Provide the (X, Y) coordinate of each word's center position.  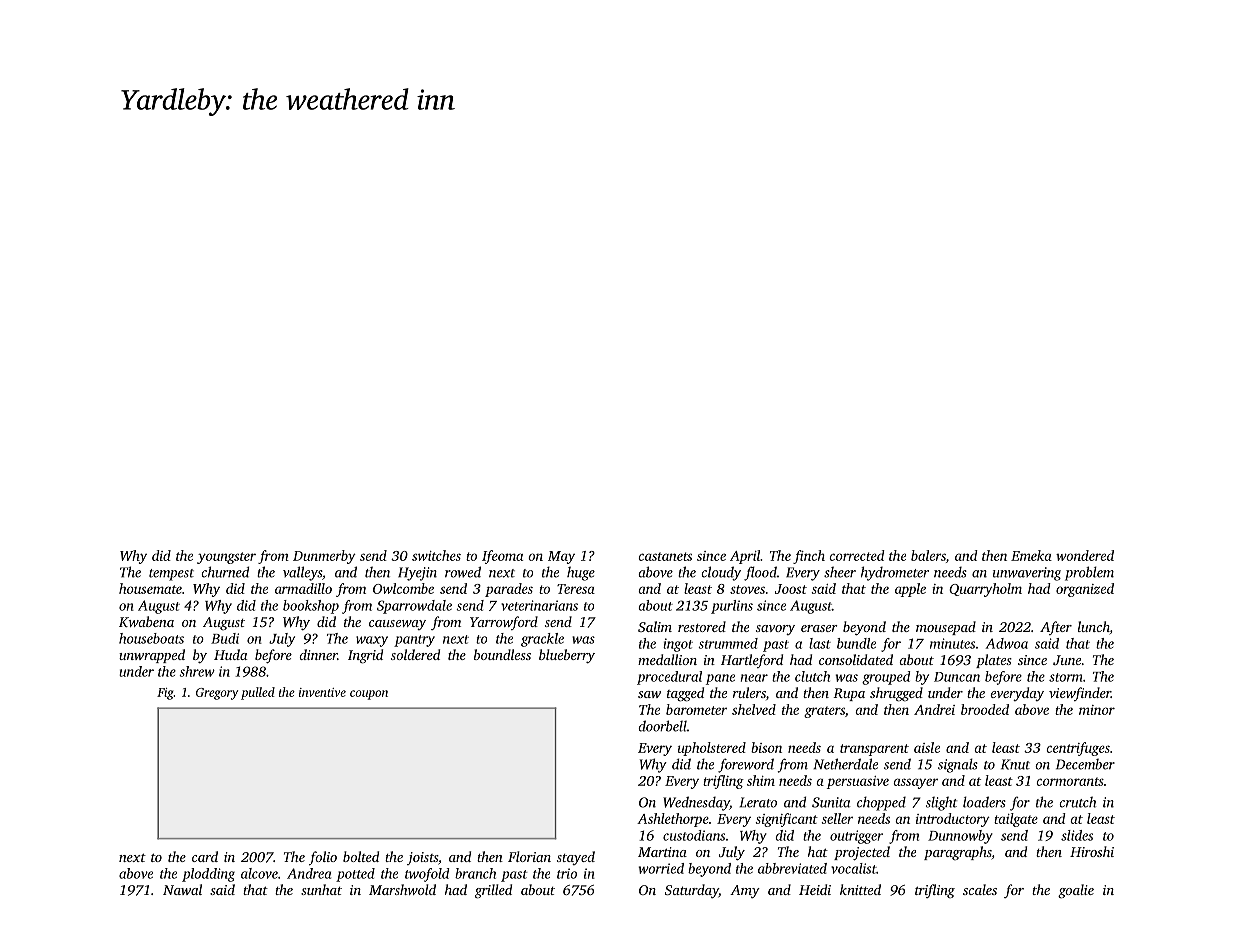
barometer (696, 709)
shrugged (896, 694)
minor (1097, 710)
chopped (881, 803)
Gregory (217, 694)
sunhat (321, 889)
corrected (857, 555)
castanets (665, 556)
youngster (226, 558)
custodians (694, 835)
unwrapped (152, 656)
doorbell (662, 726)
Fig (165, 694)
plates (994, 661)
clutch (812, 676)
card (205, 856)
